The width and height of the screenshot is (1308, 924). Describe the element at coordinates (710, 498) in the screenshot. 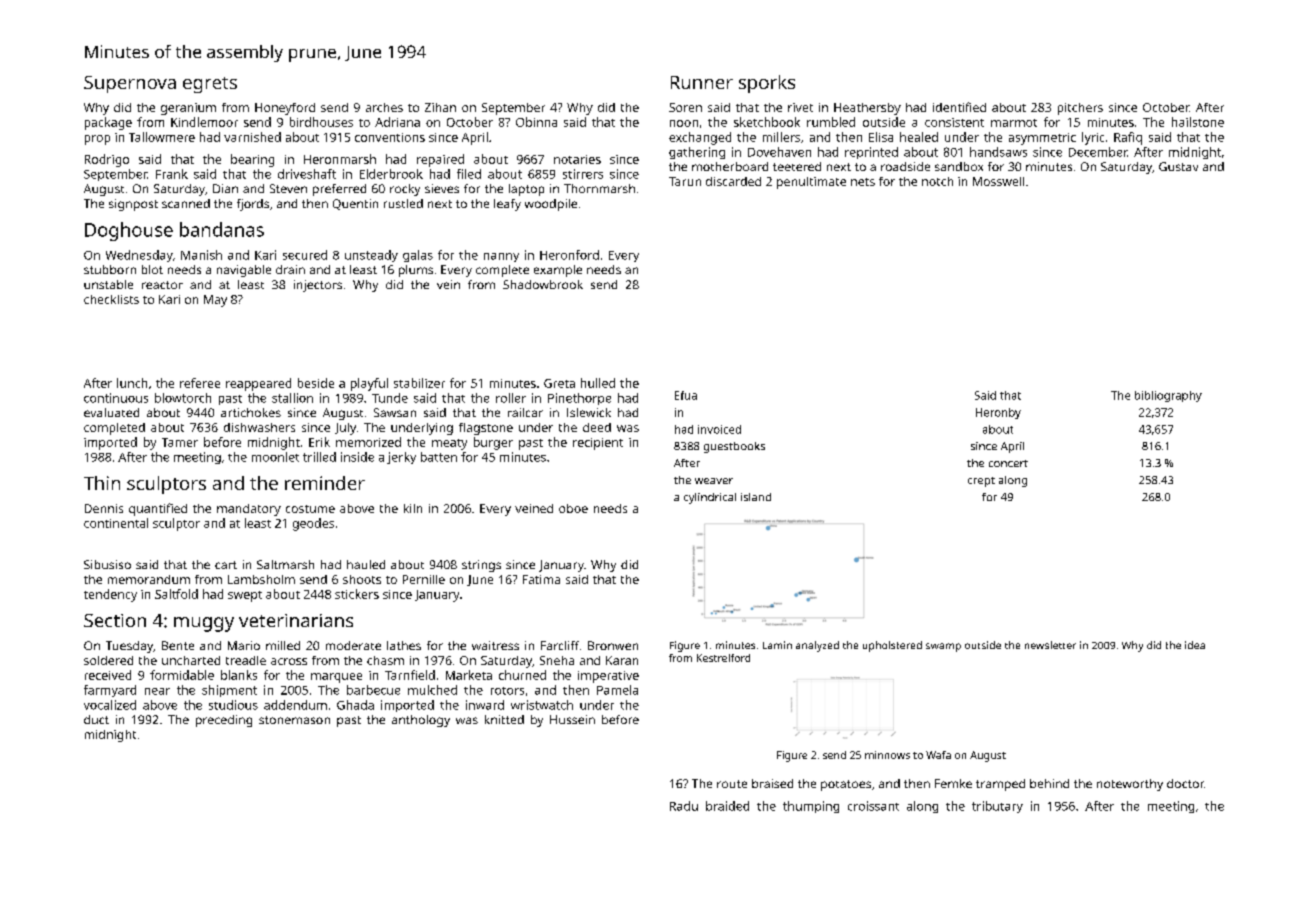

I see `cylindrical` at that location.
